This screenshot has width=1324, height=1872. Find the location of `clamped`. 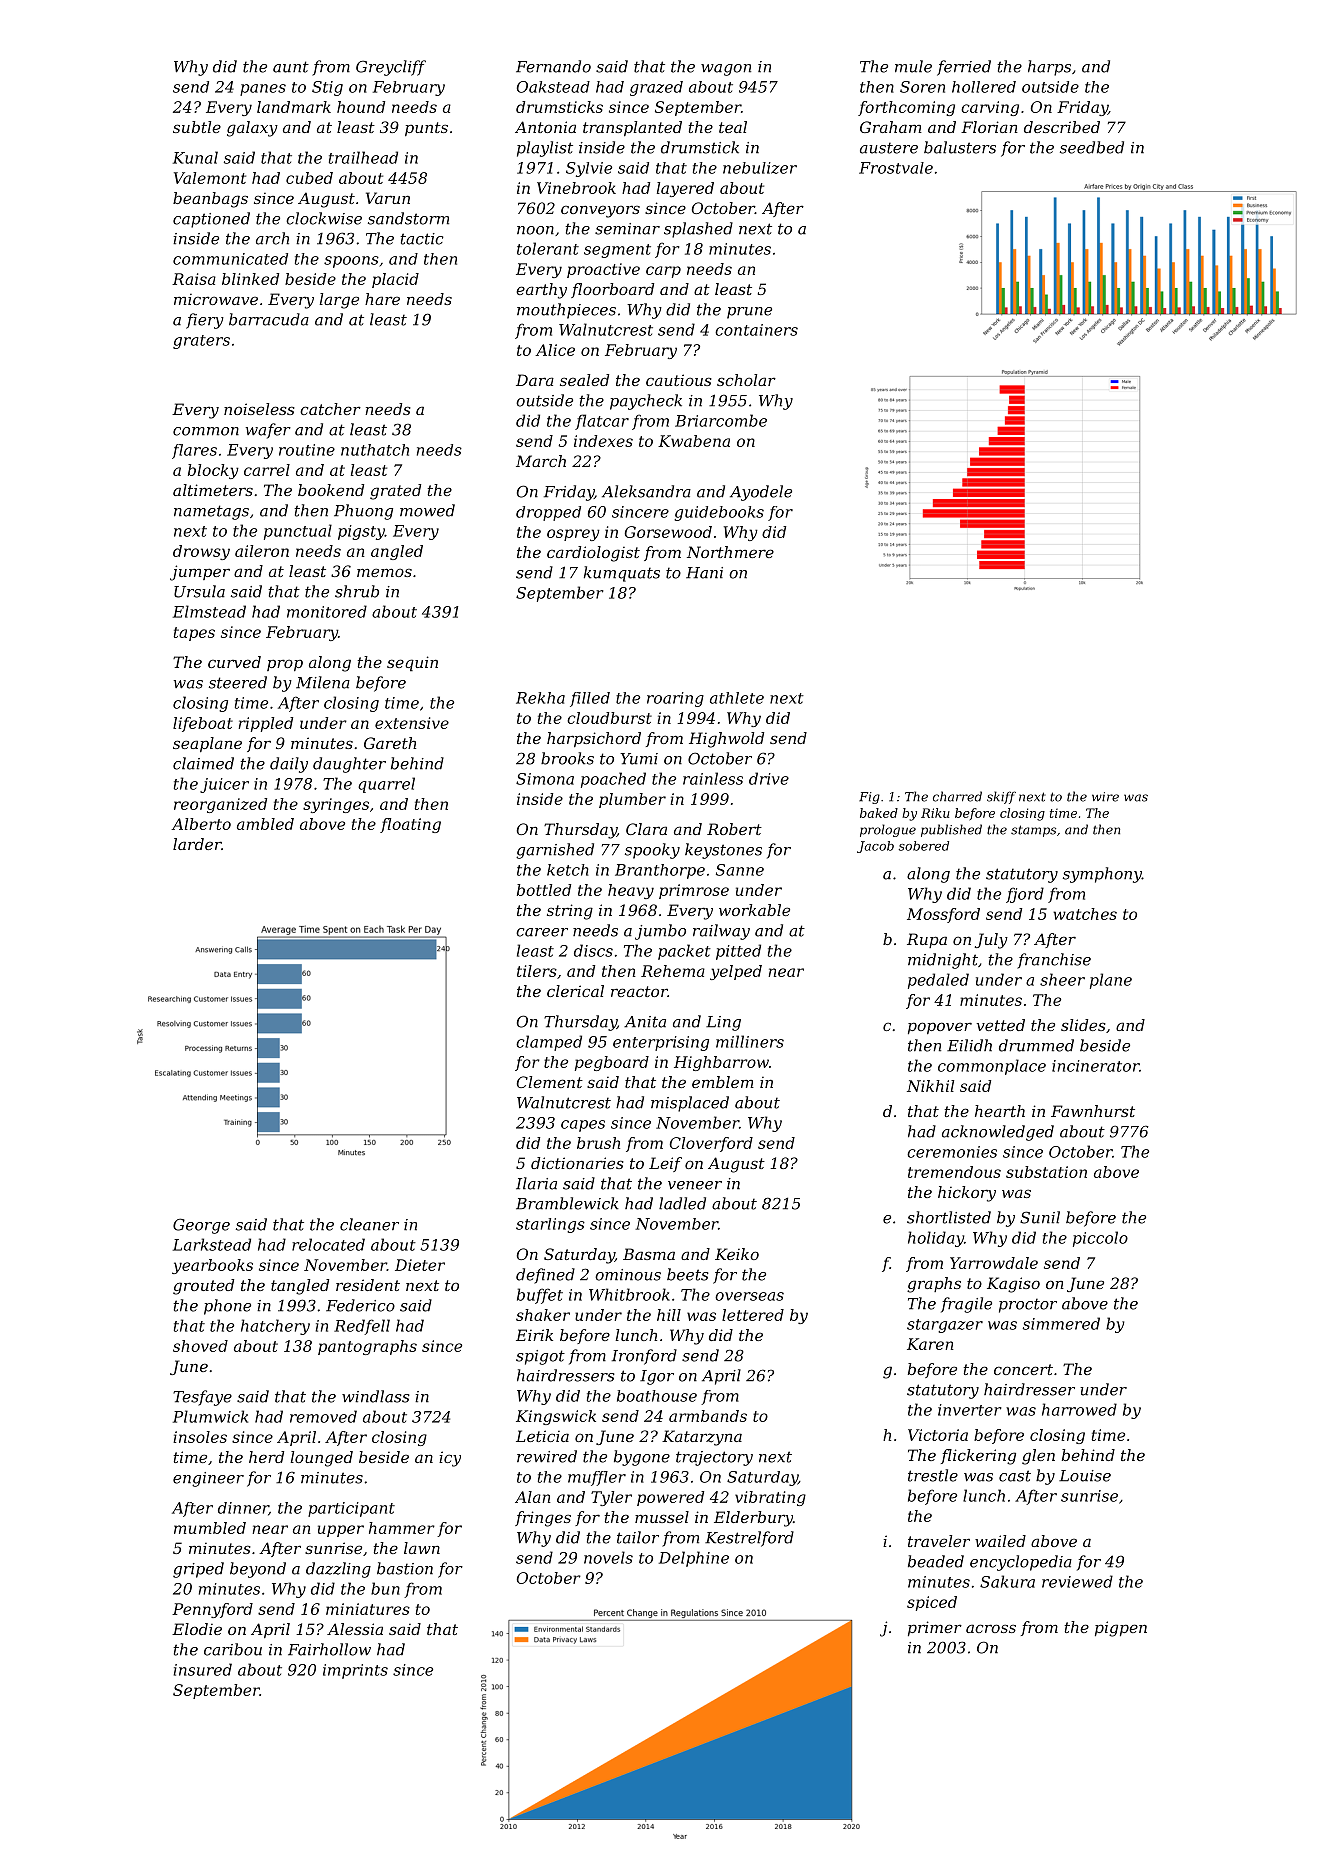

clamped is located at coordinates (549, 1043).
